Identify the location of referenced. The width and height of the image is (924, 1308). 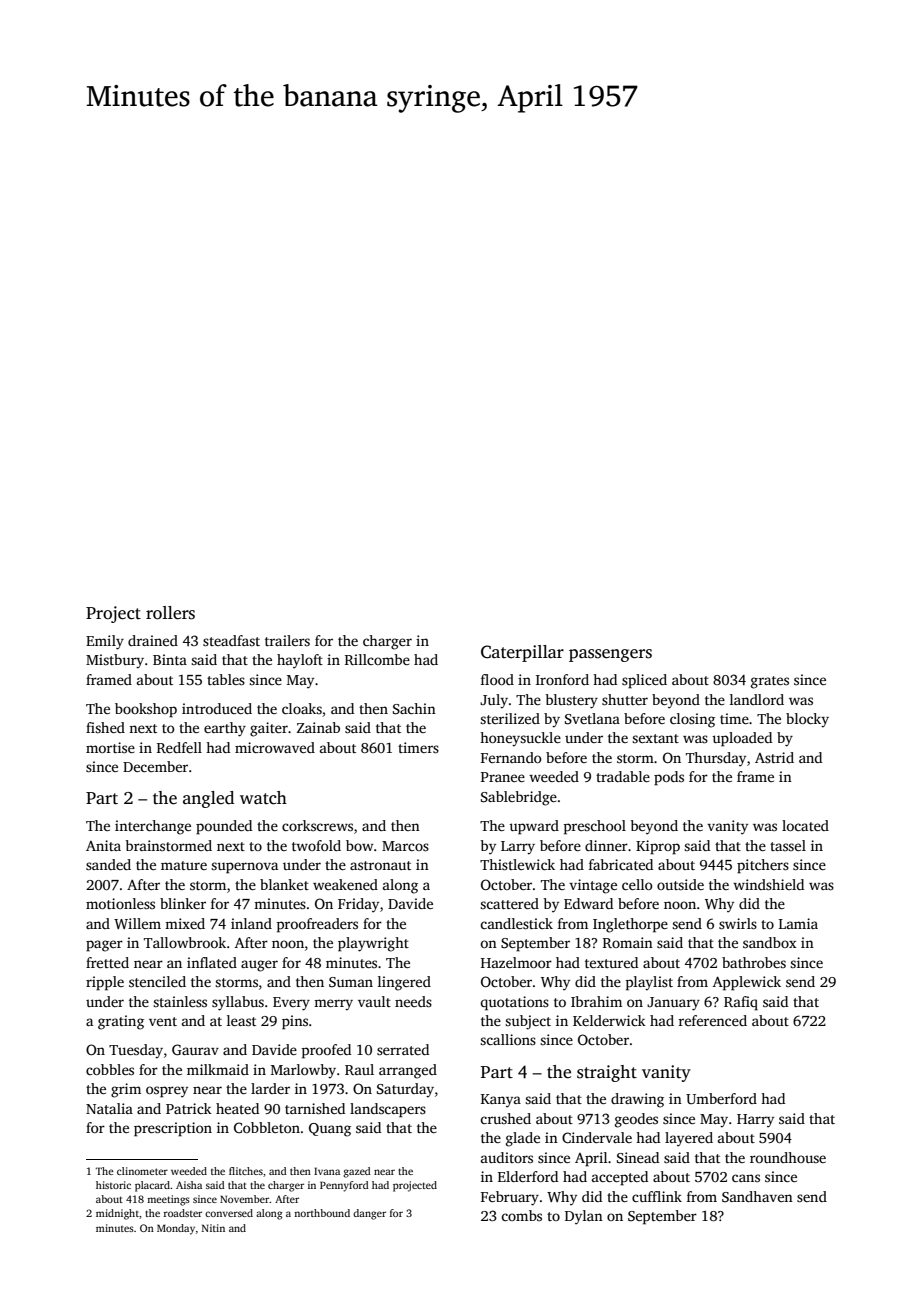
(713, 1020).
